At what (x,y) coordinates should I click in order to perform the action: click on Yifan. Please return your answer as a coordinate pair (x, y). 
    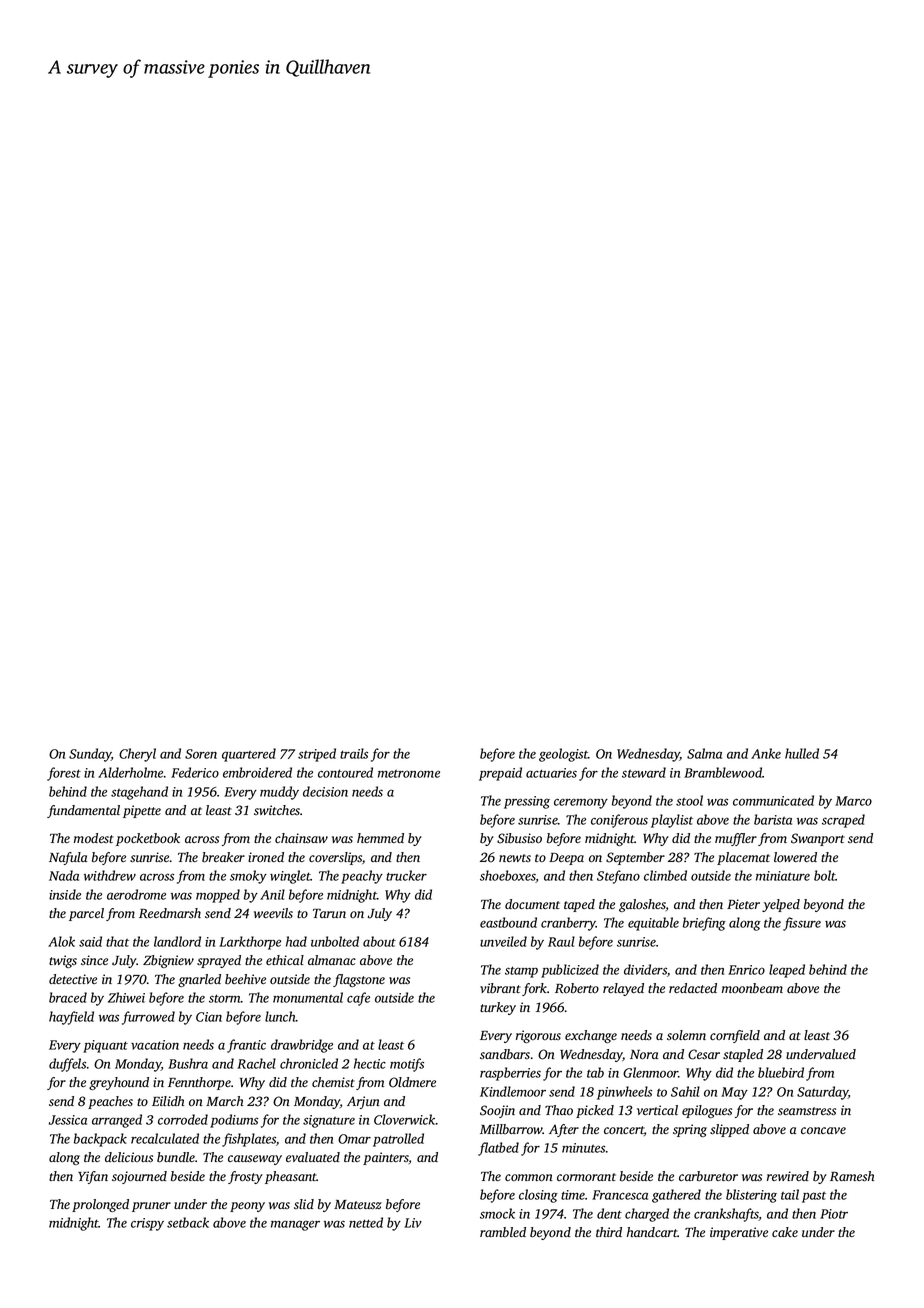
    Looking at the image, I should click on (93, 1177).
